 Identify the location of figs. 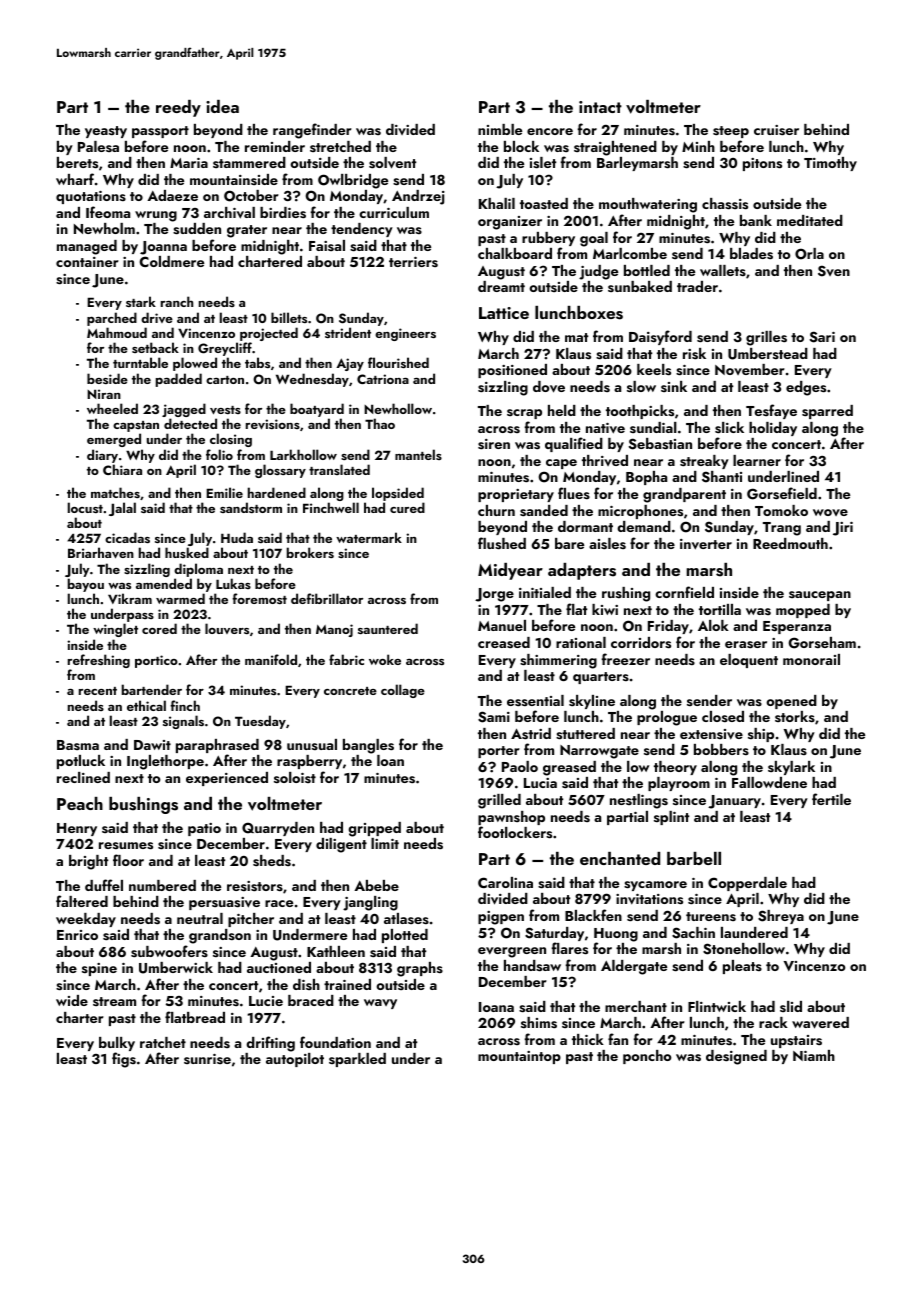
(124, 1060).
